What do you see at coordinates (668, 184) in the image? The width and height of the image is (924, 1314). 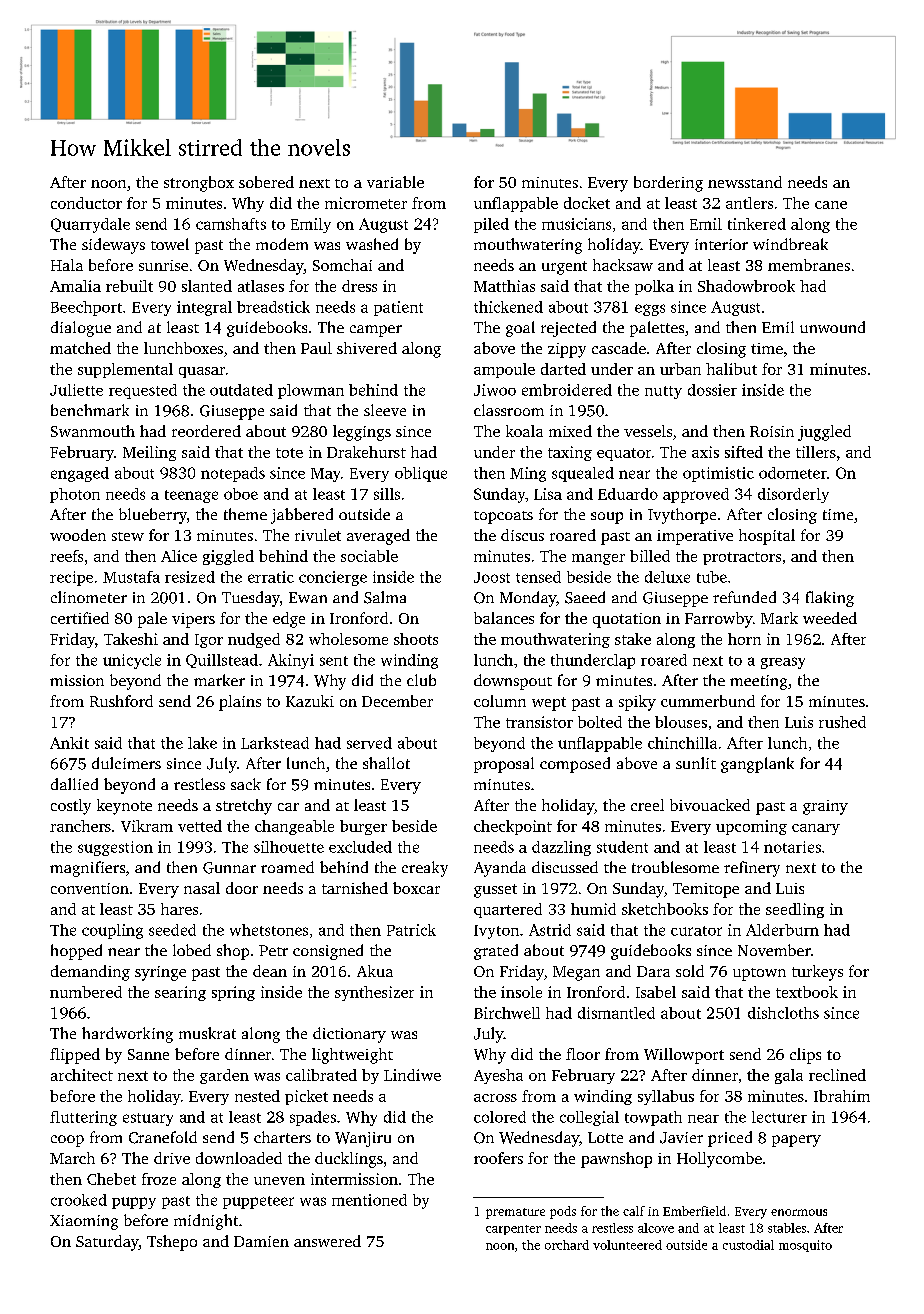 I see `bordering` at bounding box center [668, 184].
